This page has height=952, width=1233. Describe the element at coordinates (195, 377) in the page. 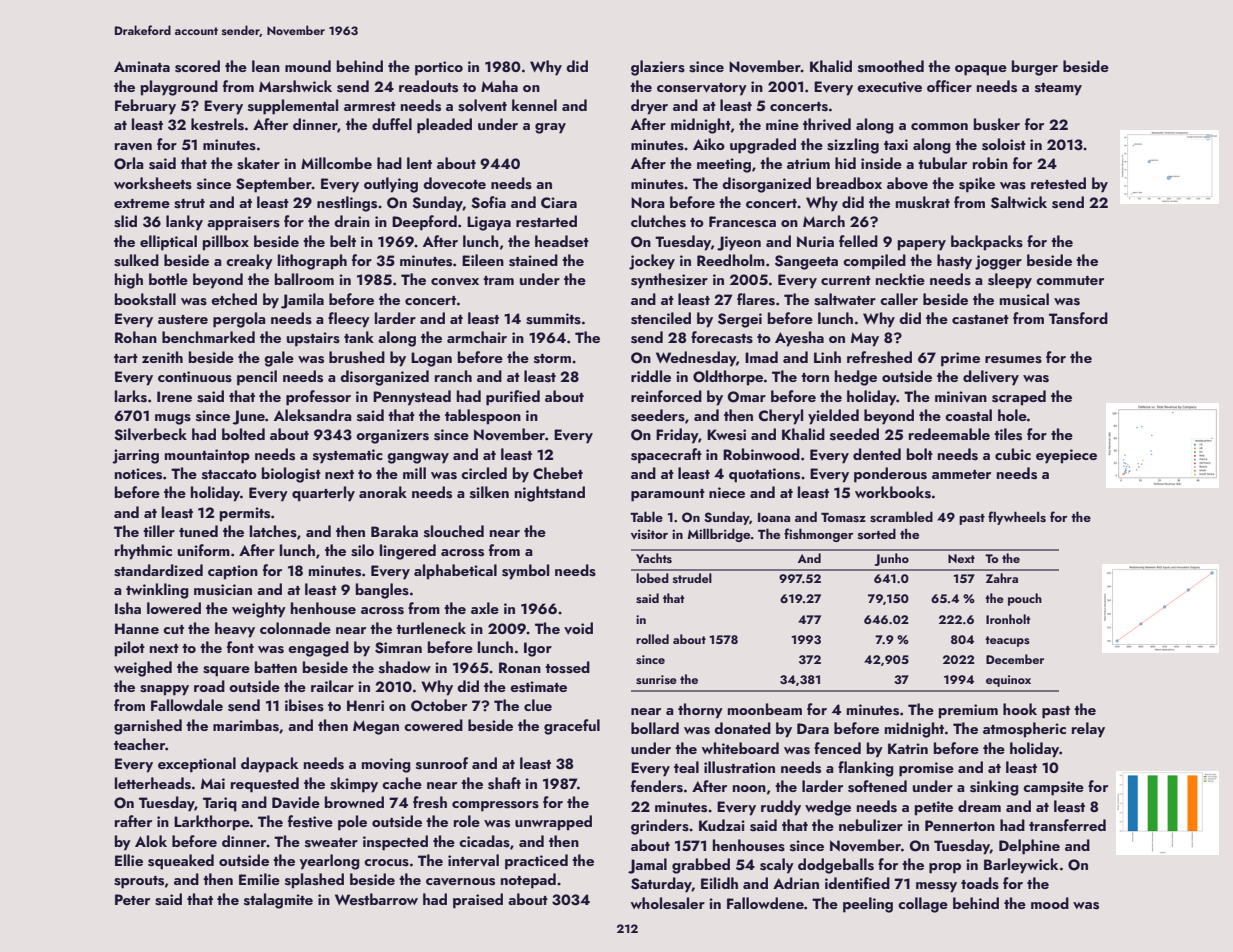

I see `continuous` at that location.
